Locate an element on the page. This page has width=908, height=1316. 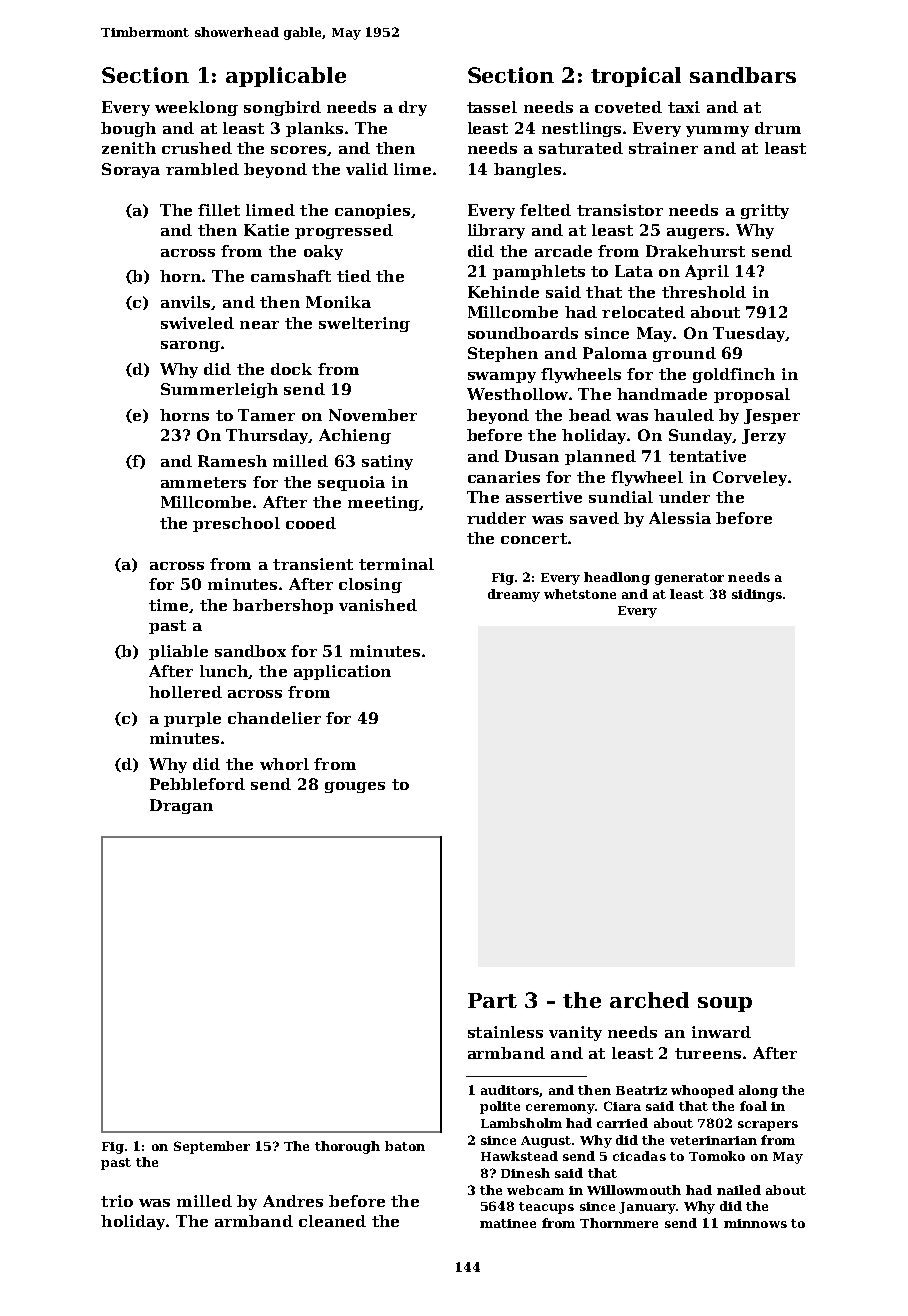
pamphlets is located at coordinates (539, 272).
